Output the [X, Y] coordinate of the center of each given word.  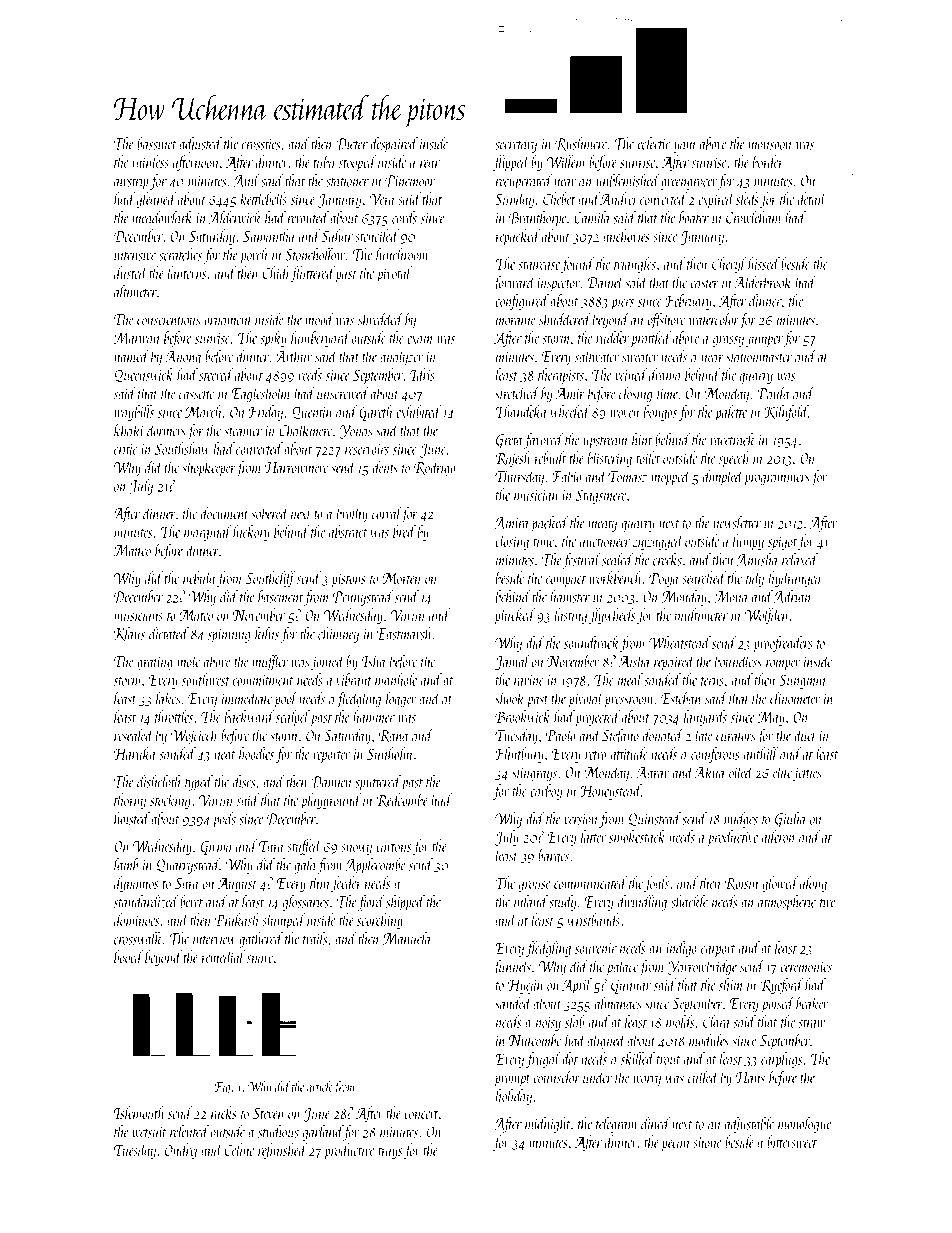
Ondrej [181, 1151]
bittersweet [792, 1141]
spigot [782, 543]
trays [390, 1153]
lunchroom [402, 254]
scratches [180, 254]
